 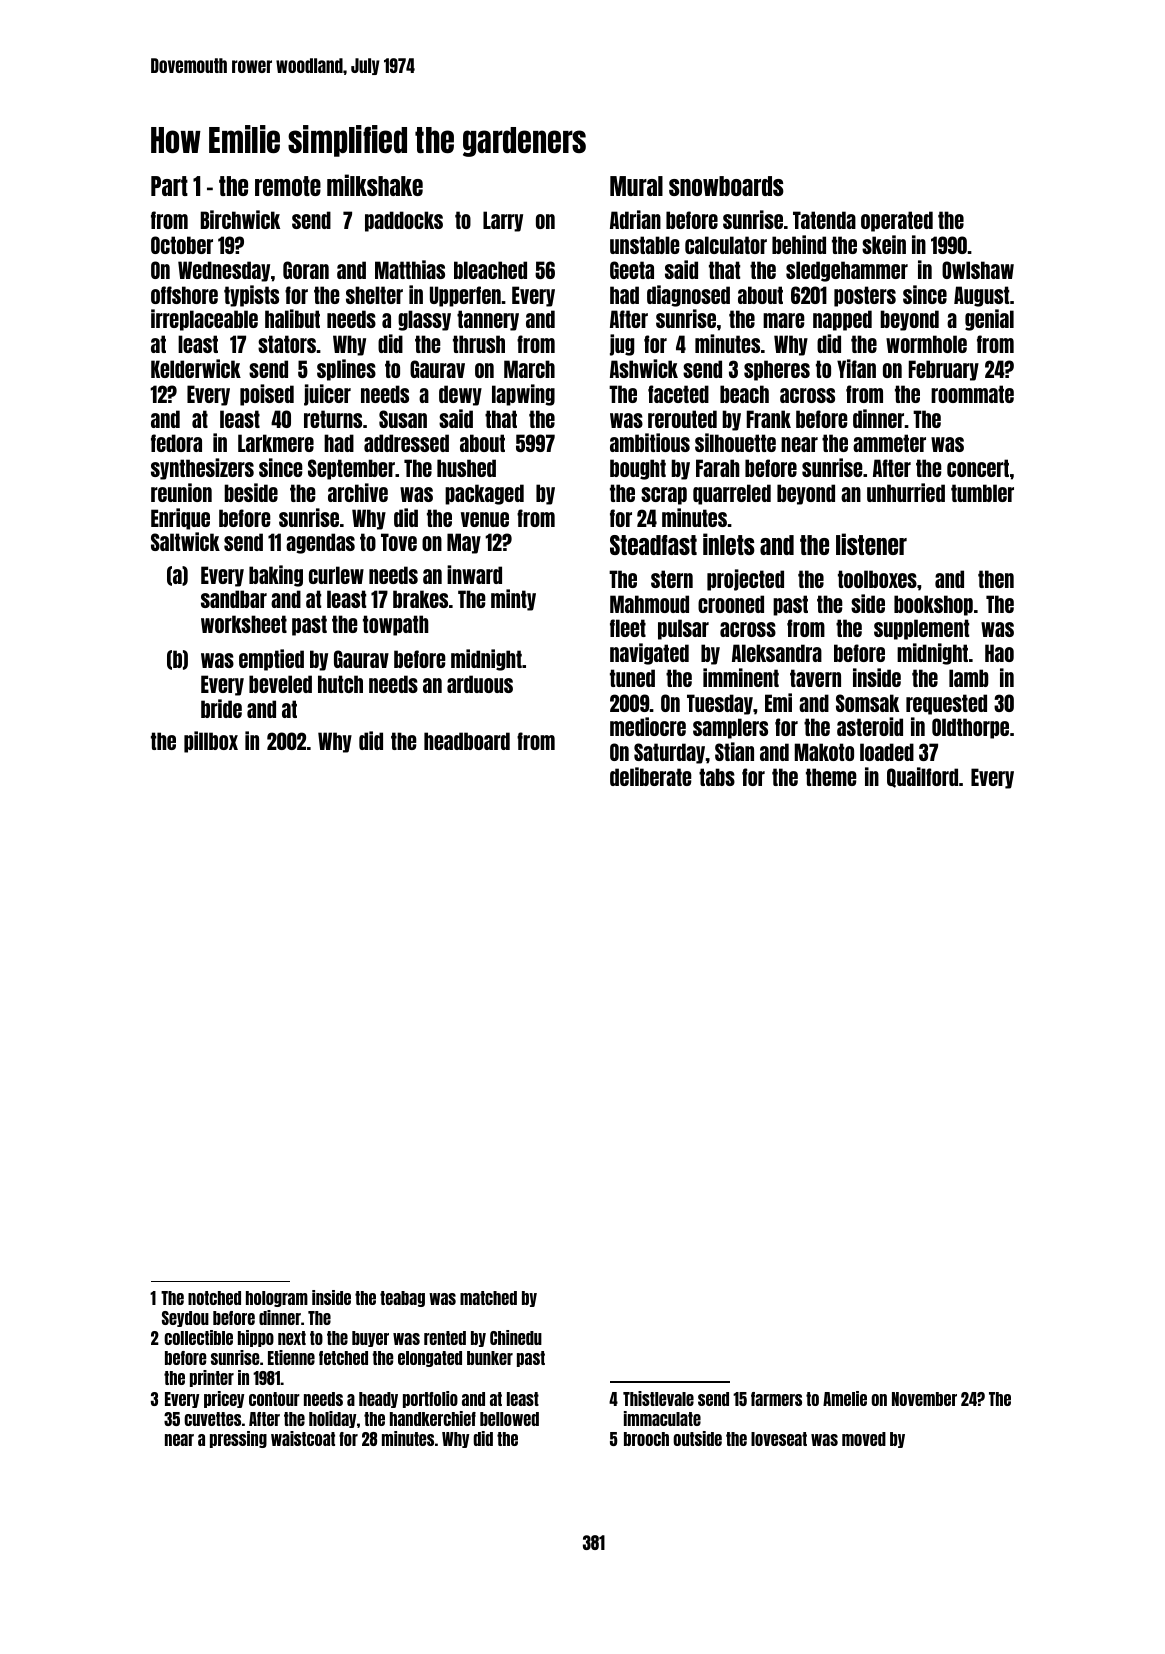 What do you see at coordinates (303, 1438) in the screenshot?
I see `waistcoat` at bounding box center [303, 1438].
